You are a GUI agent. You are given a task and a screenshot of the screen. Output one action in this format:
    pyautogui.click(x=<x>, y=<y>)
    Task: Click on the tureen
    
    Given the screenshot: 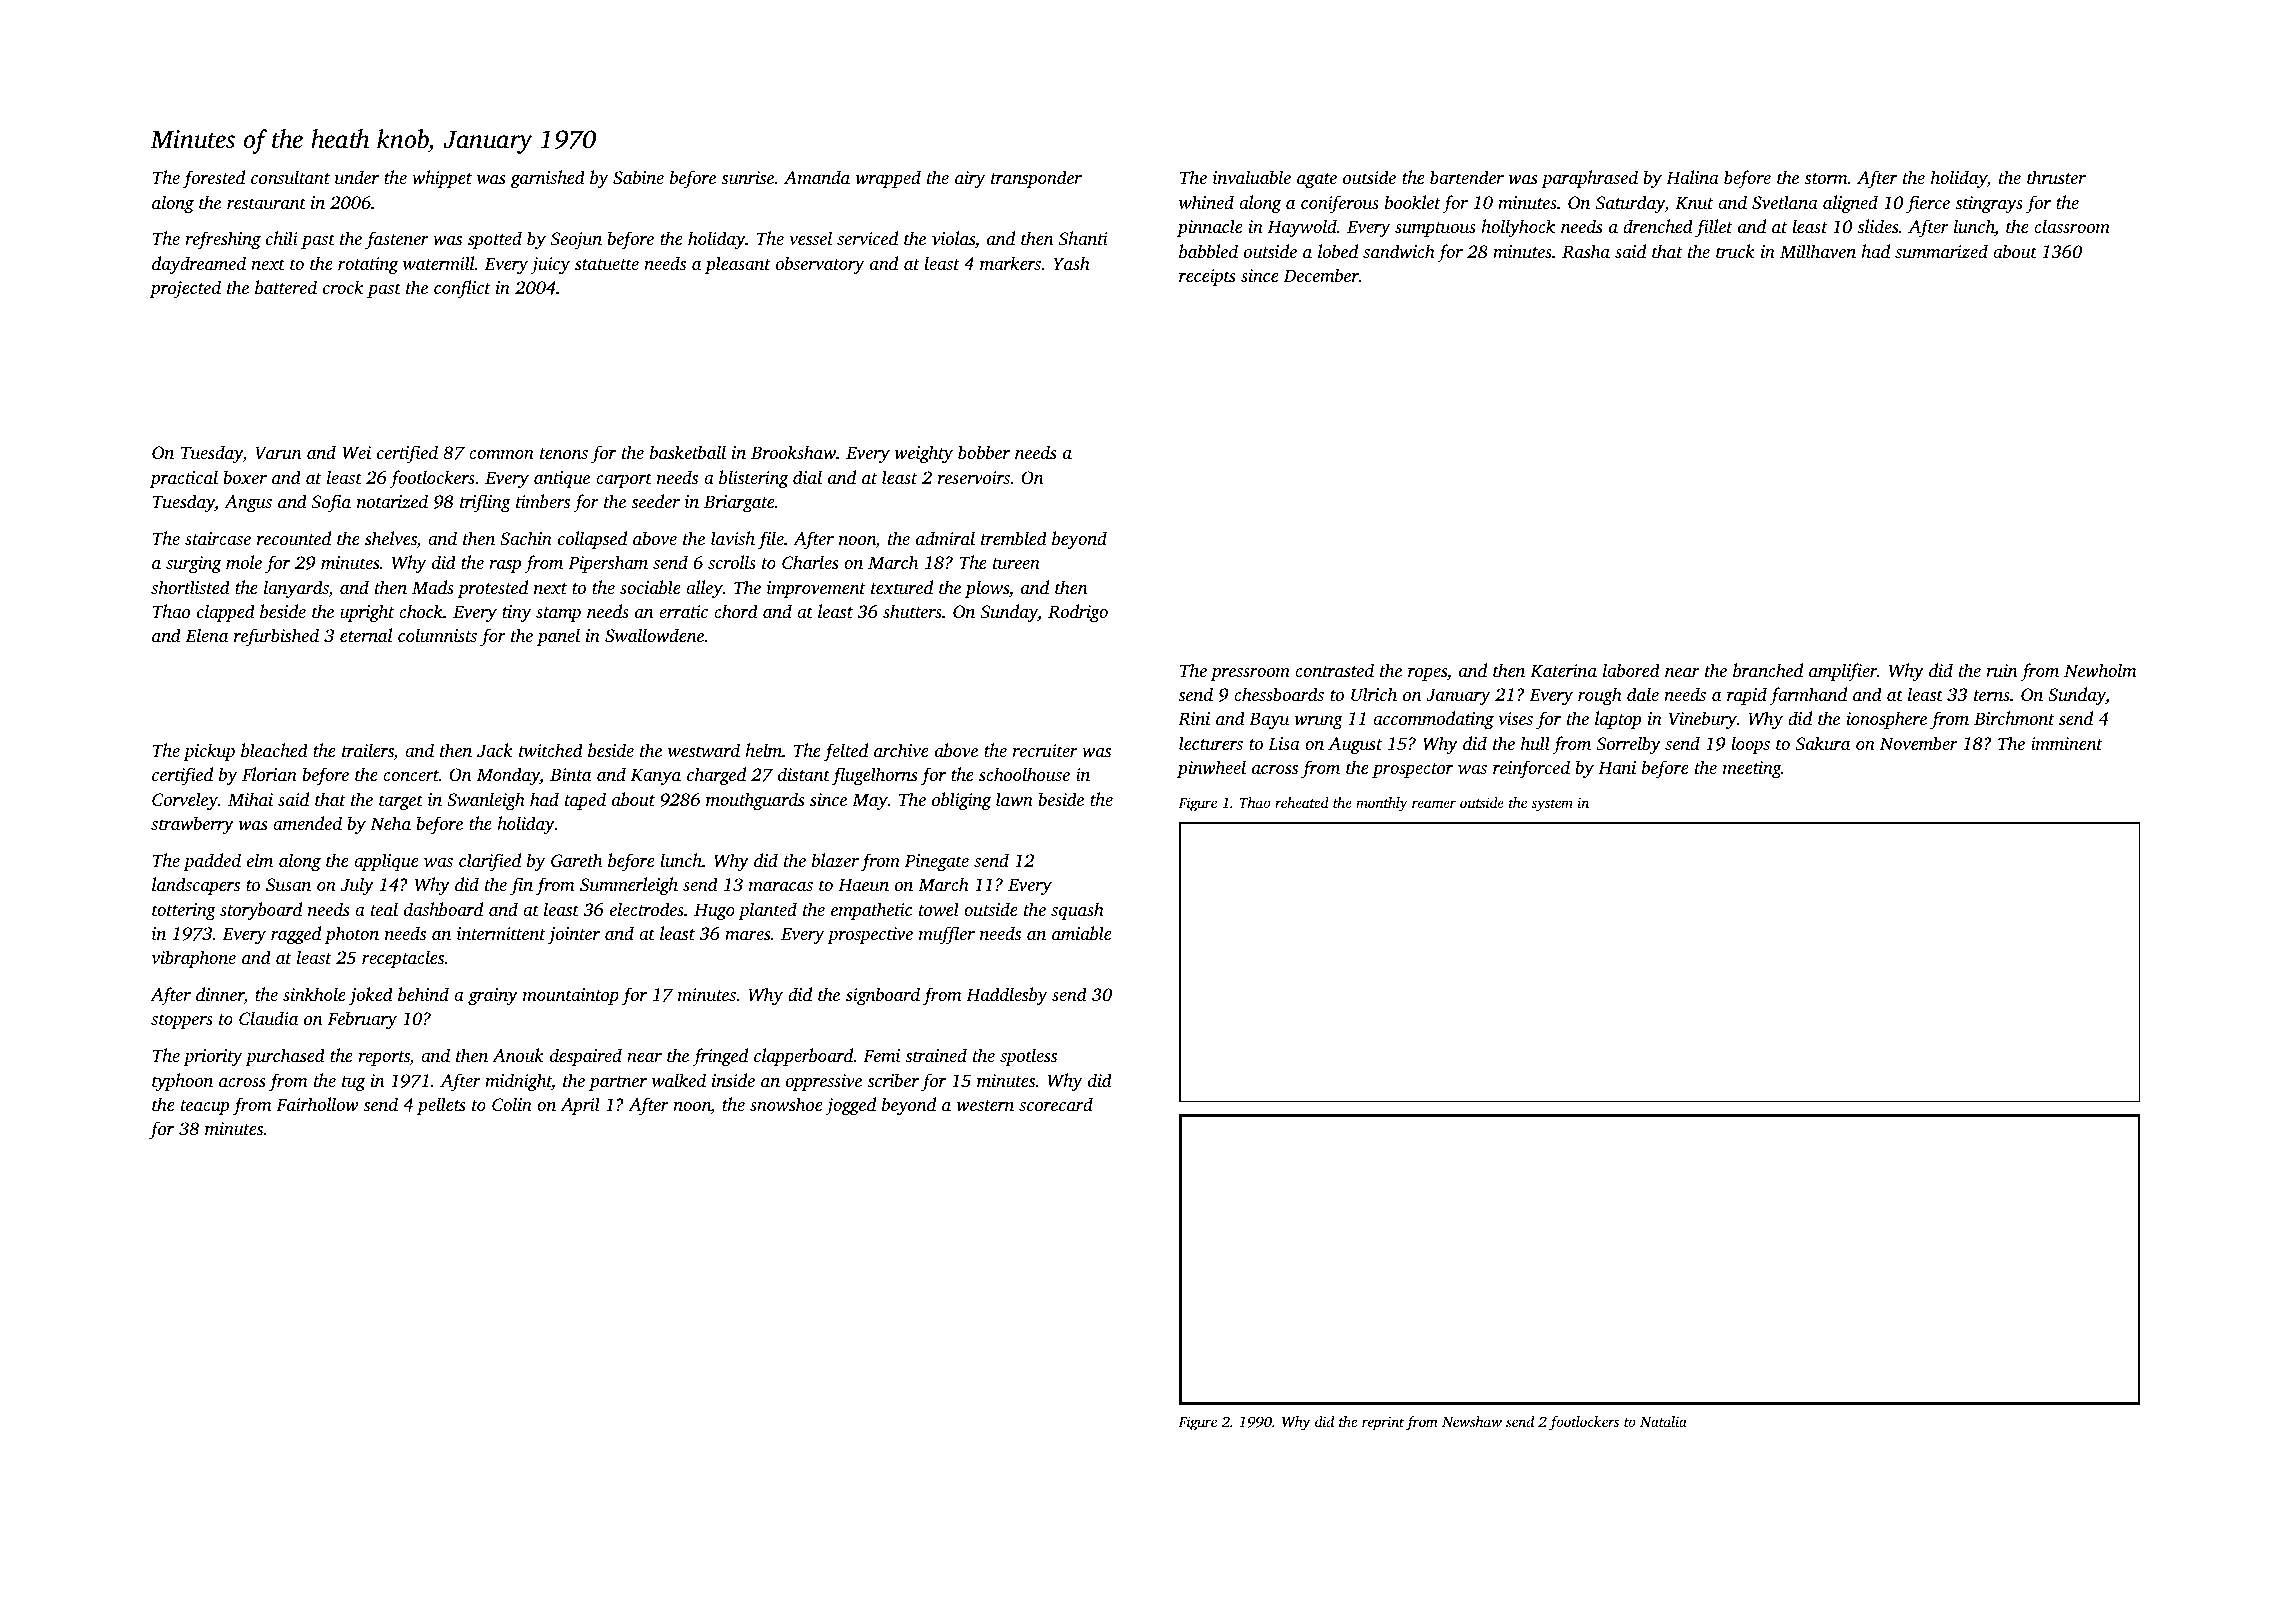 What is the action you would take?
    pyautogui.click(x=1016, y=563)
